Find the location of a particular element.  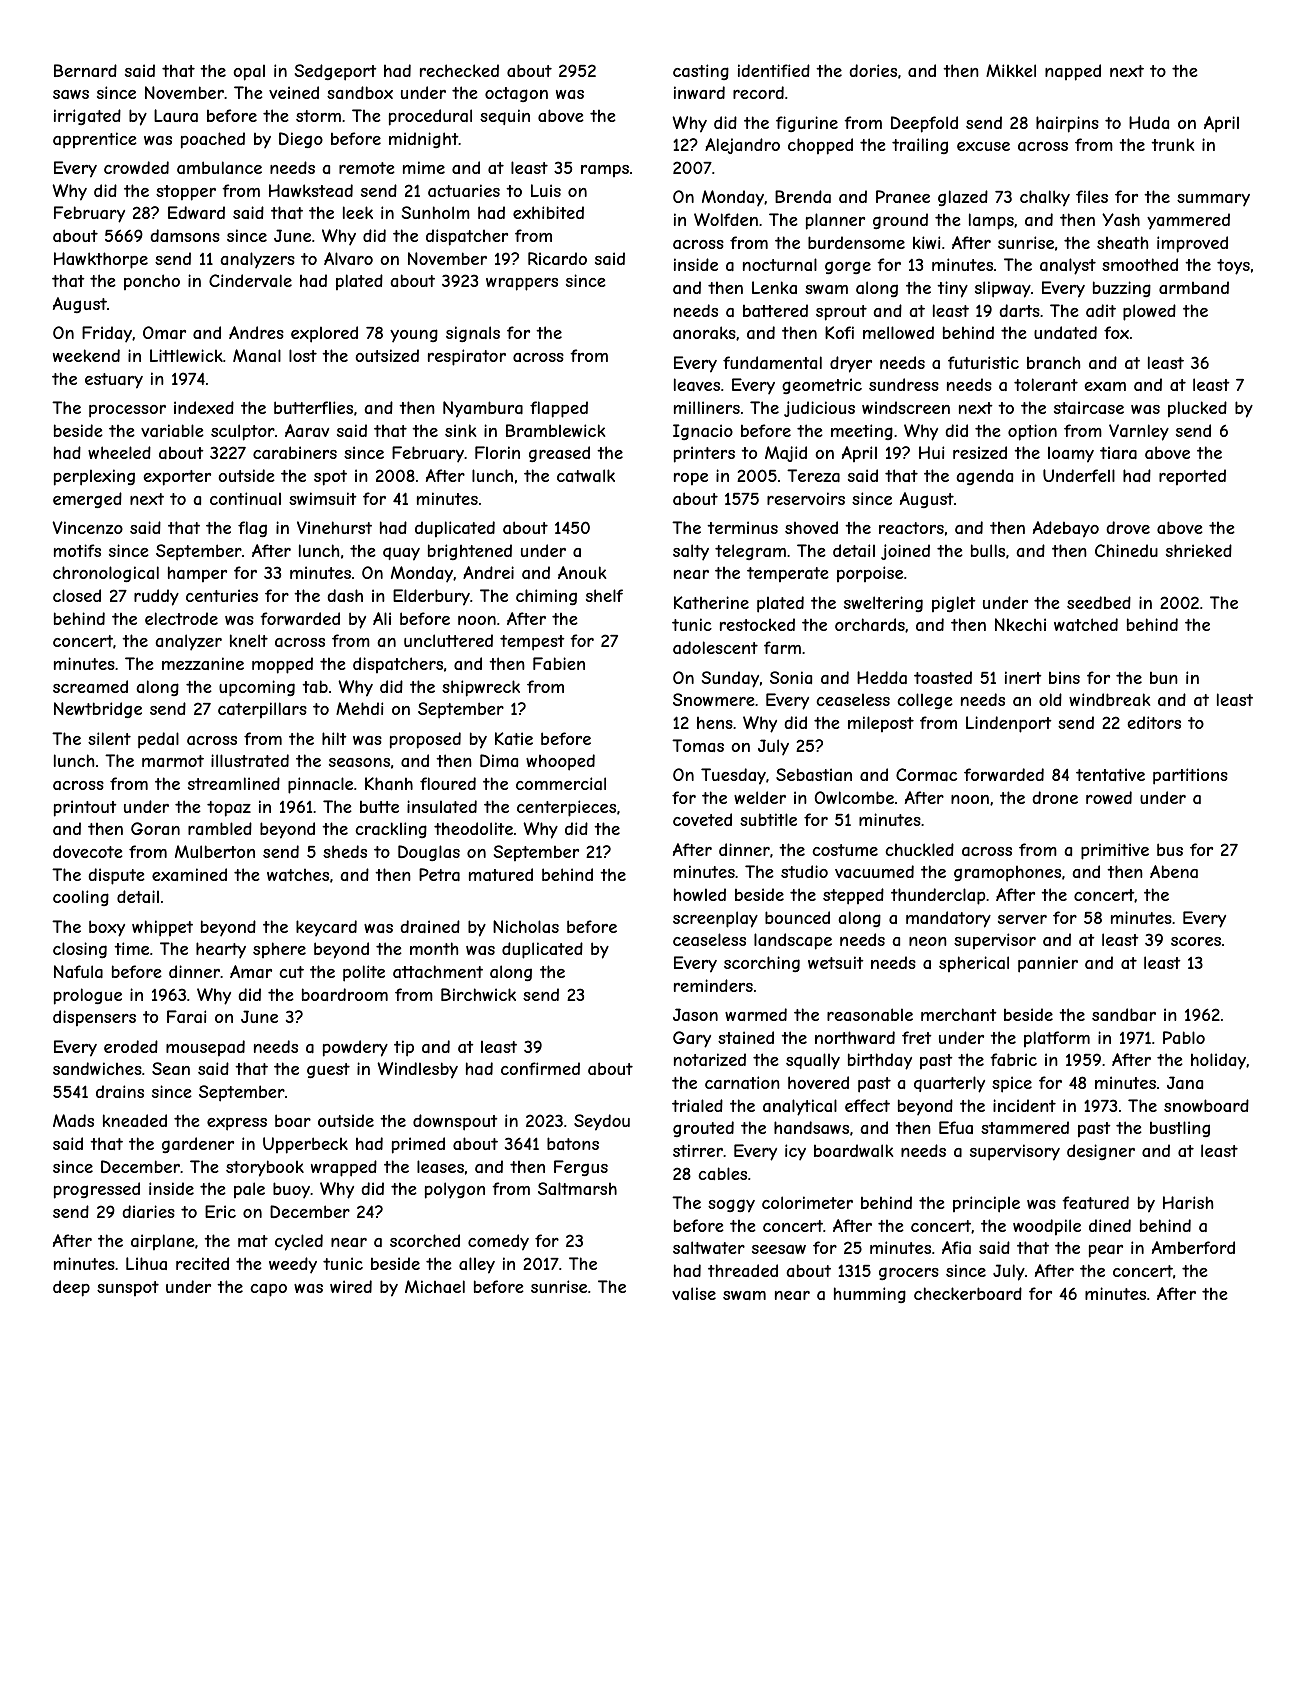

Pablo is located at coordinates (1184, 1037).
